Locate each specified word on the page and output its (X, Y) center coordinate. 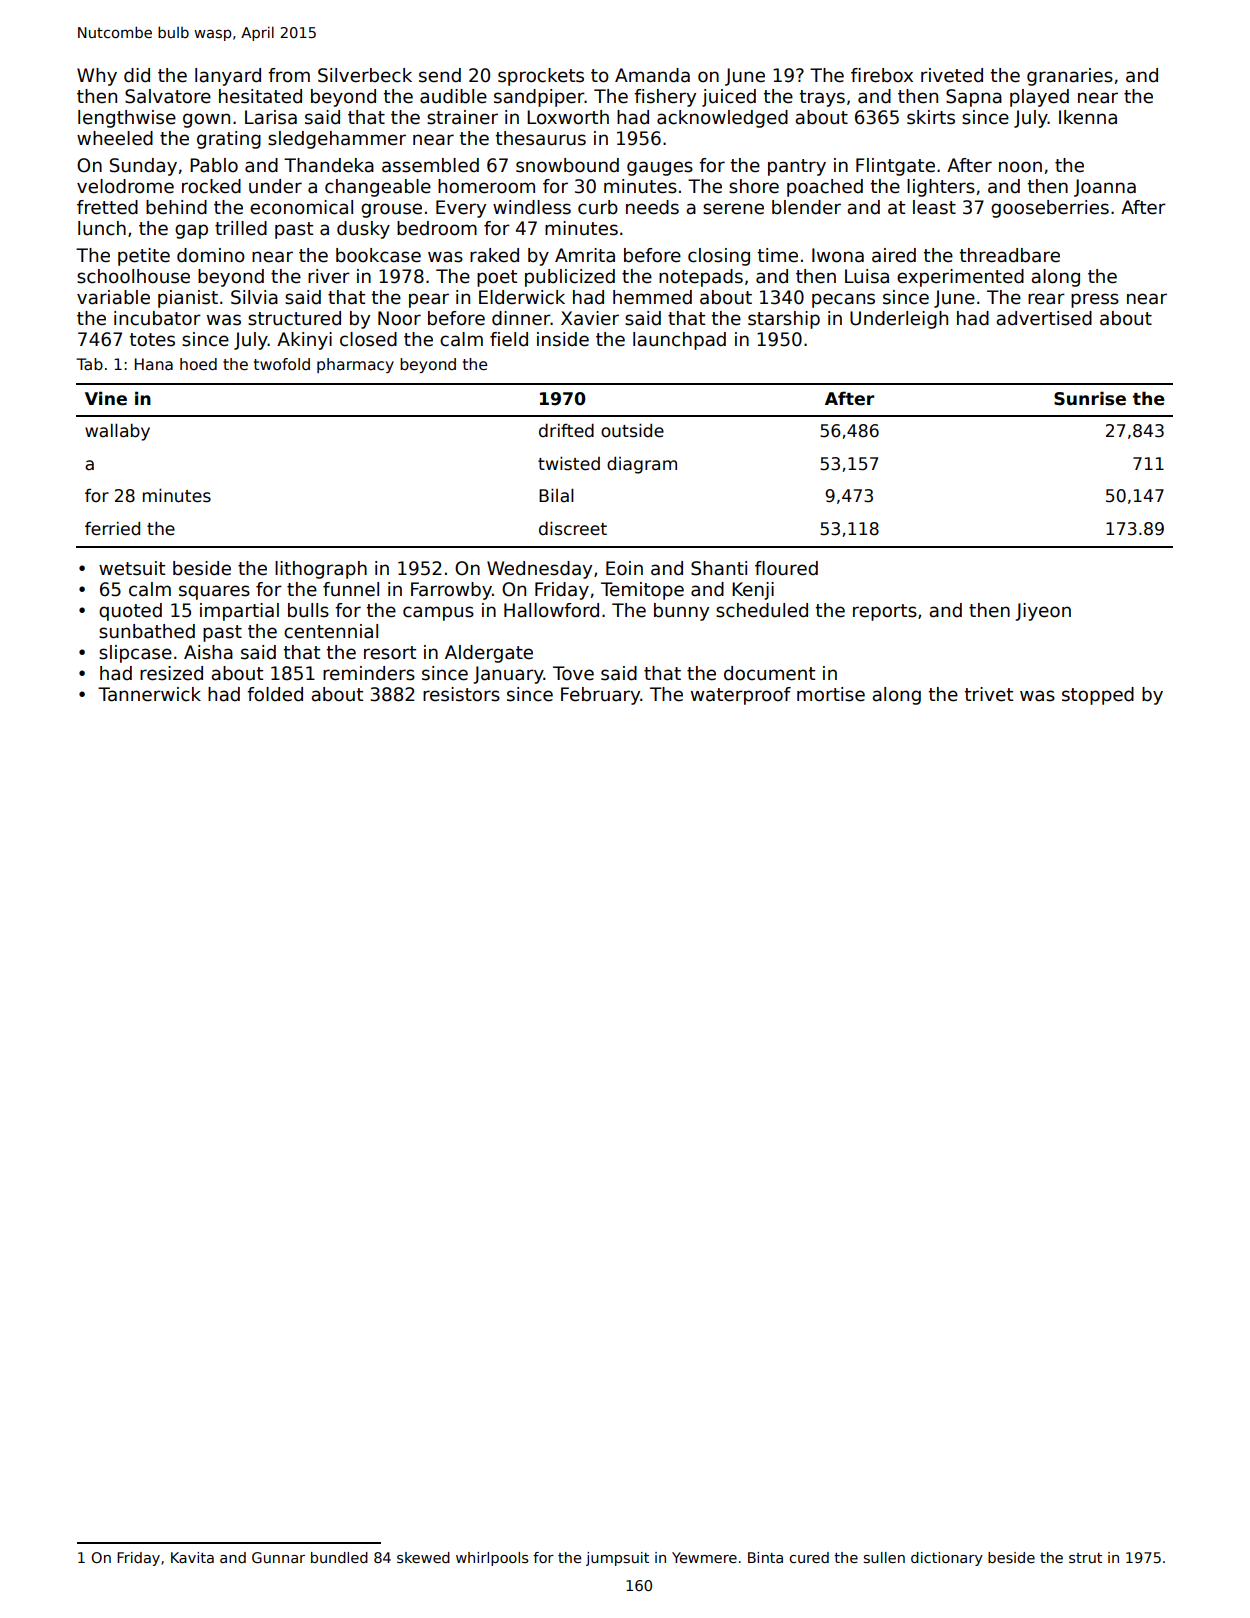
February (600, 696)
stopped (1098, 696)
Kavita (192, 1557)
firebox (882, 75)
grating (229, 140)
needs (652, 207)
